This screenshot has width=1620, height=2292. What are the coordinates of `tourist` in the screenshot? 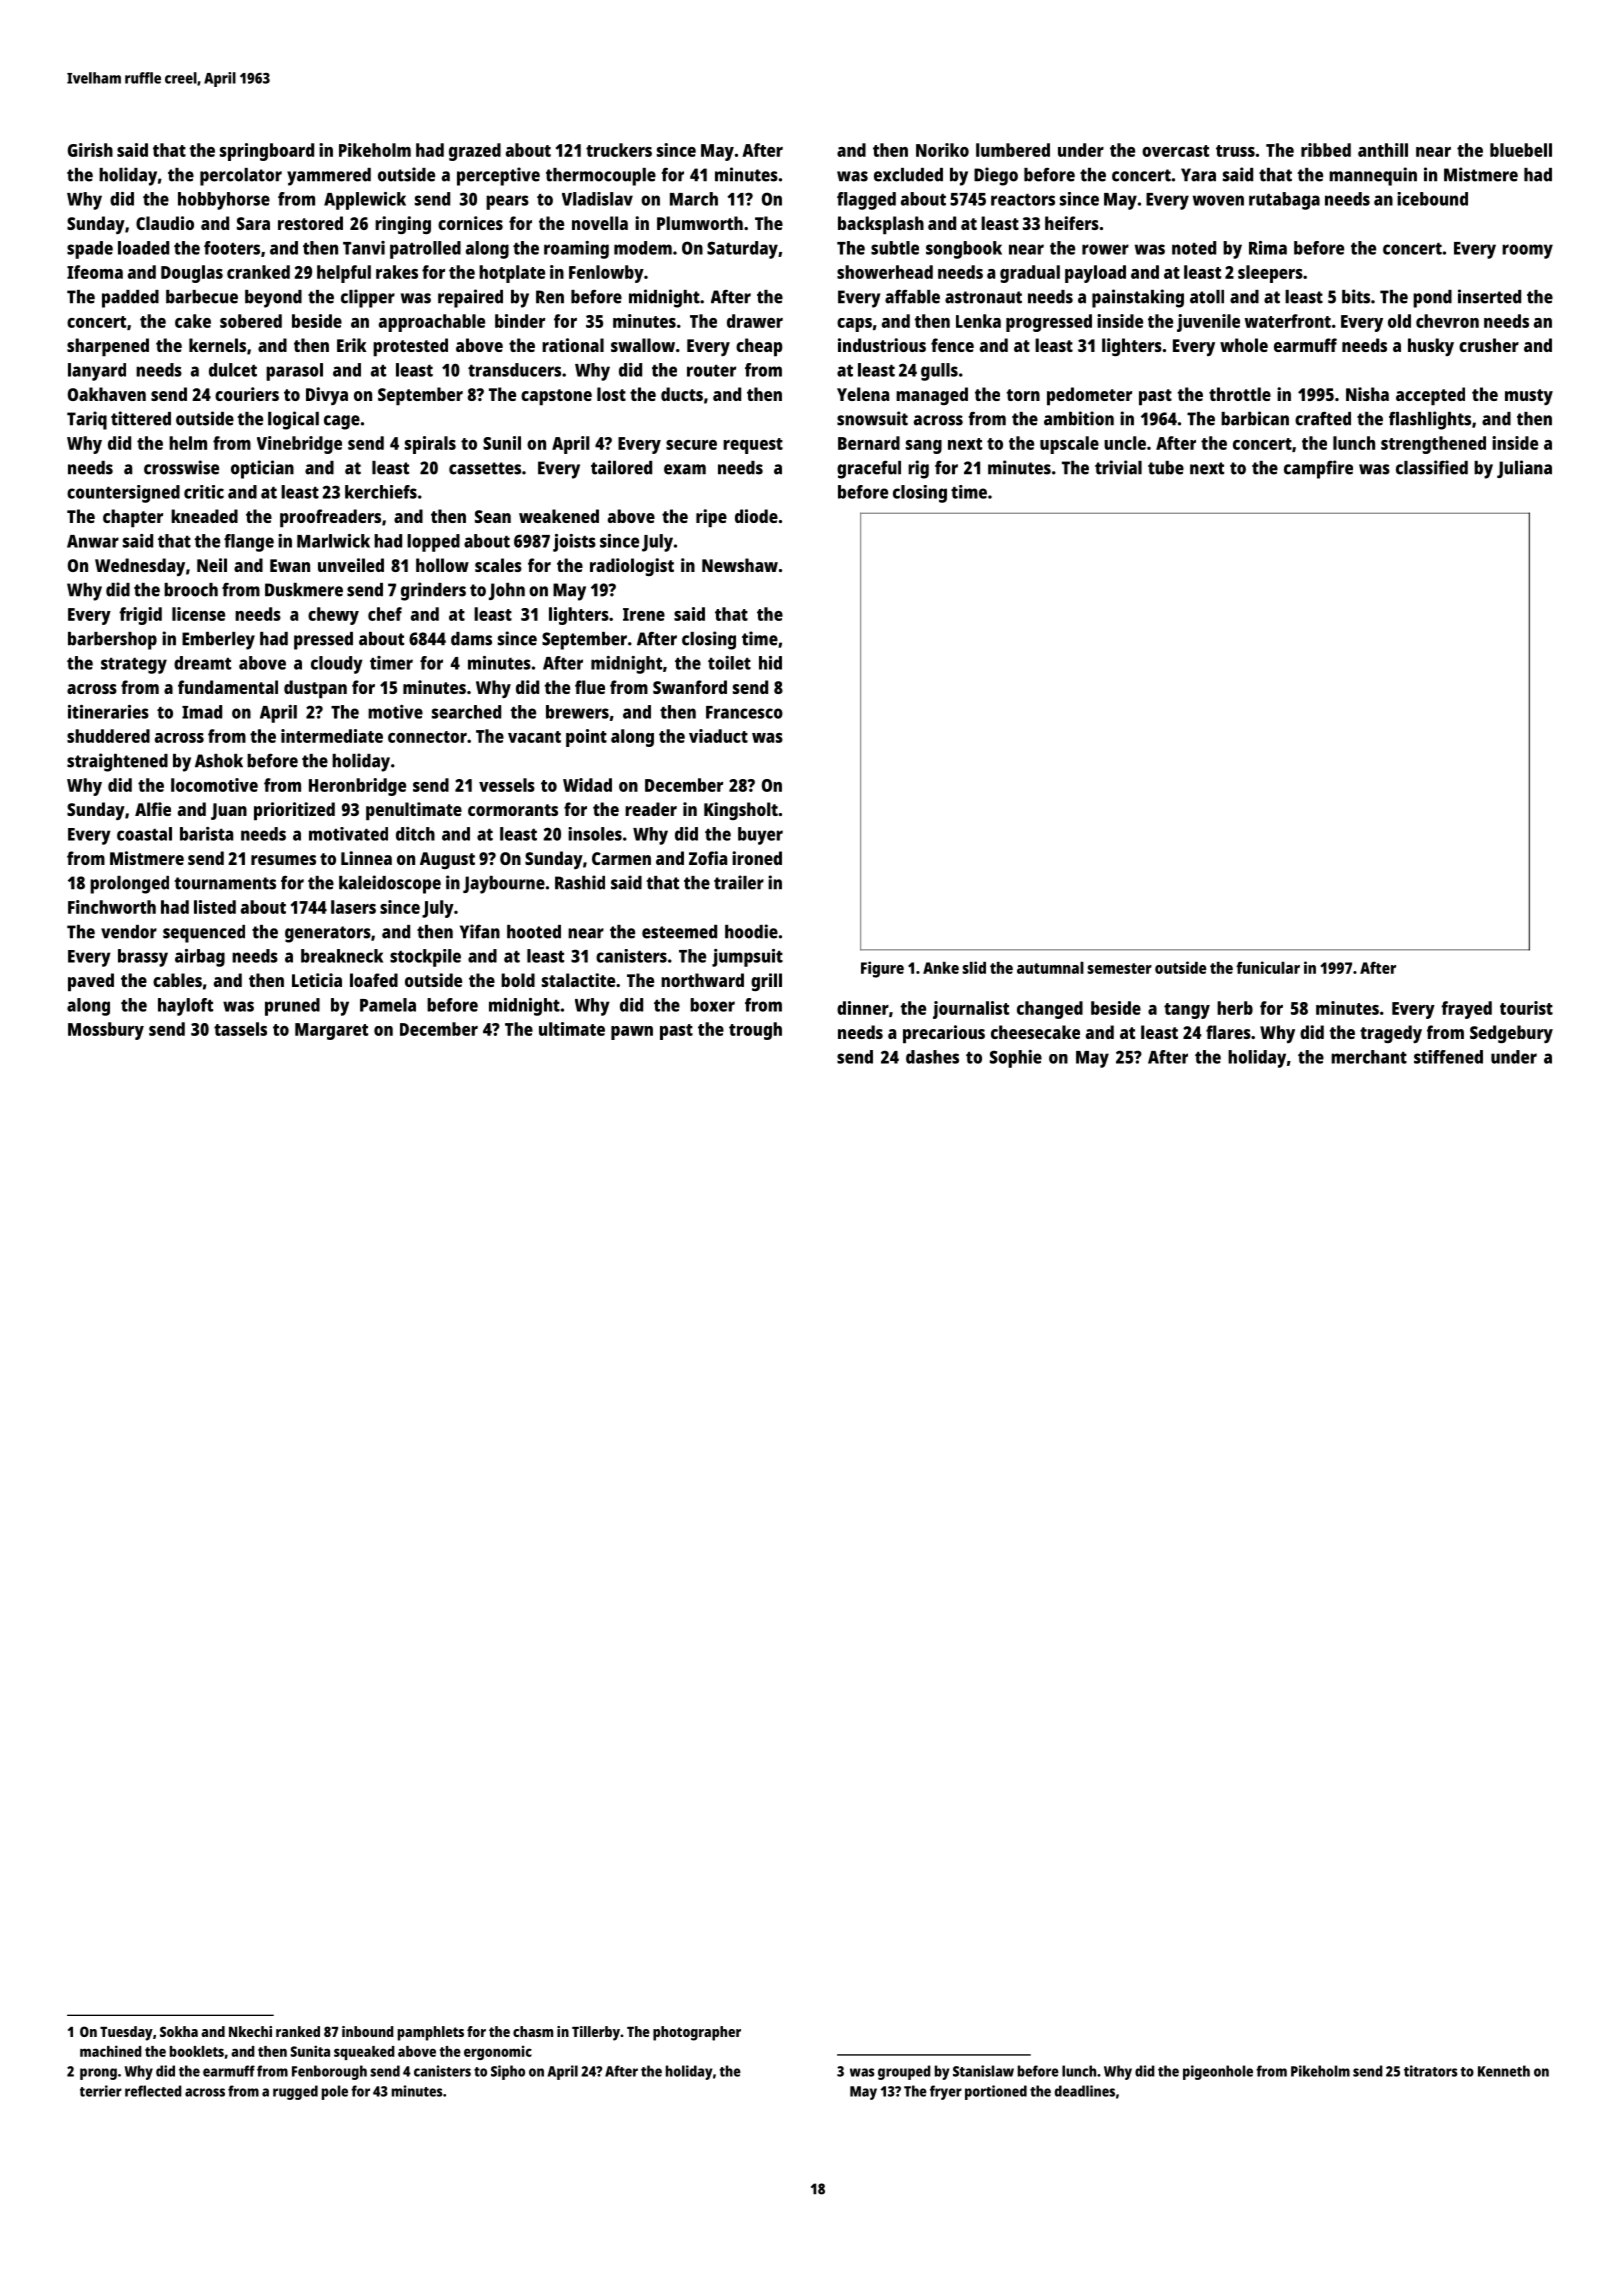 It's located at (1526, 1008).
